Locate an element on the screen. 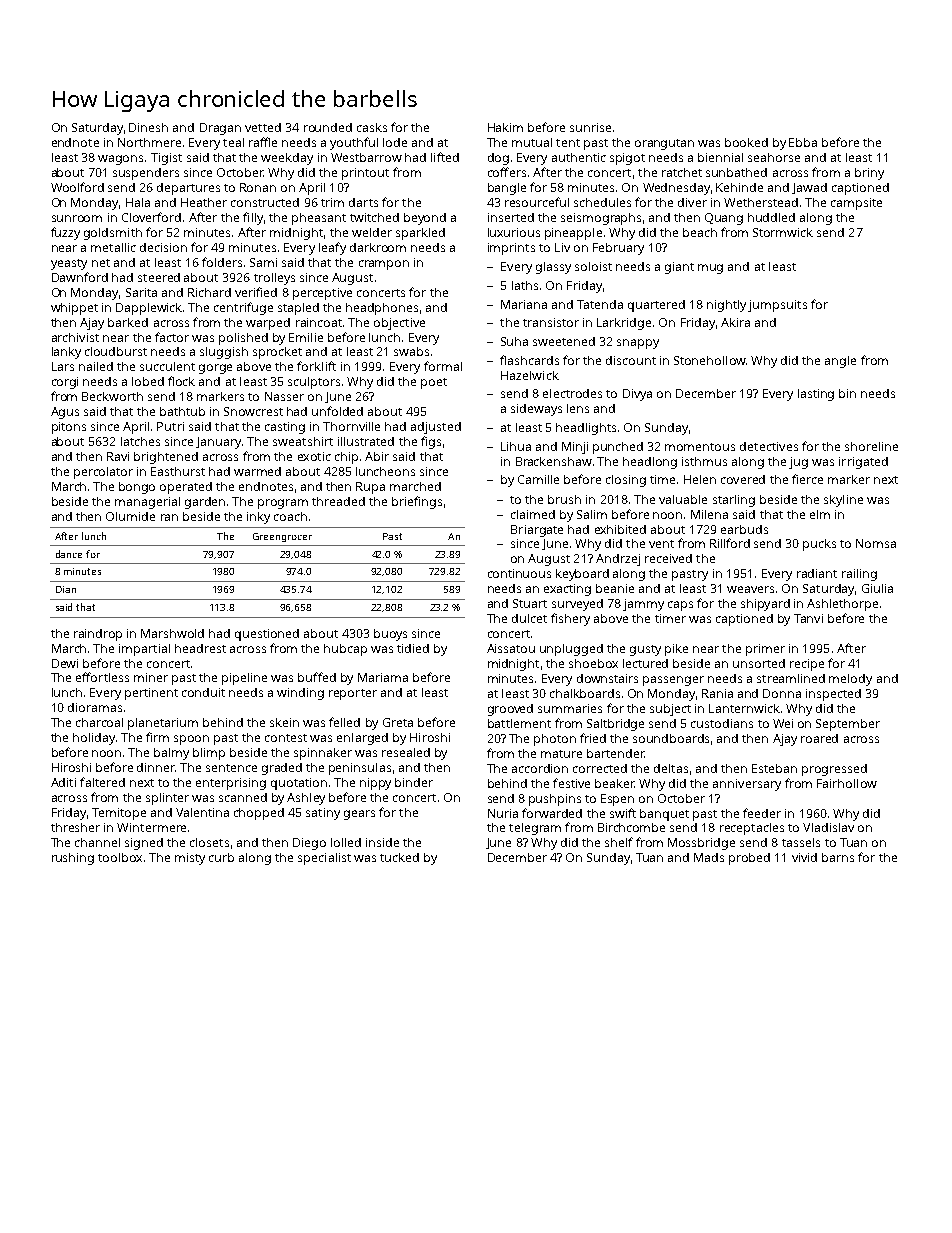  flock is located at coordinates (181, 381).
